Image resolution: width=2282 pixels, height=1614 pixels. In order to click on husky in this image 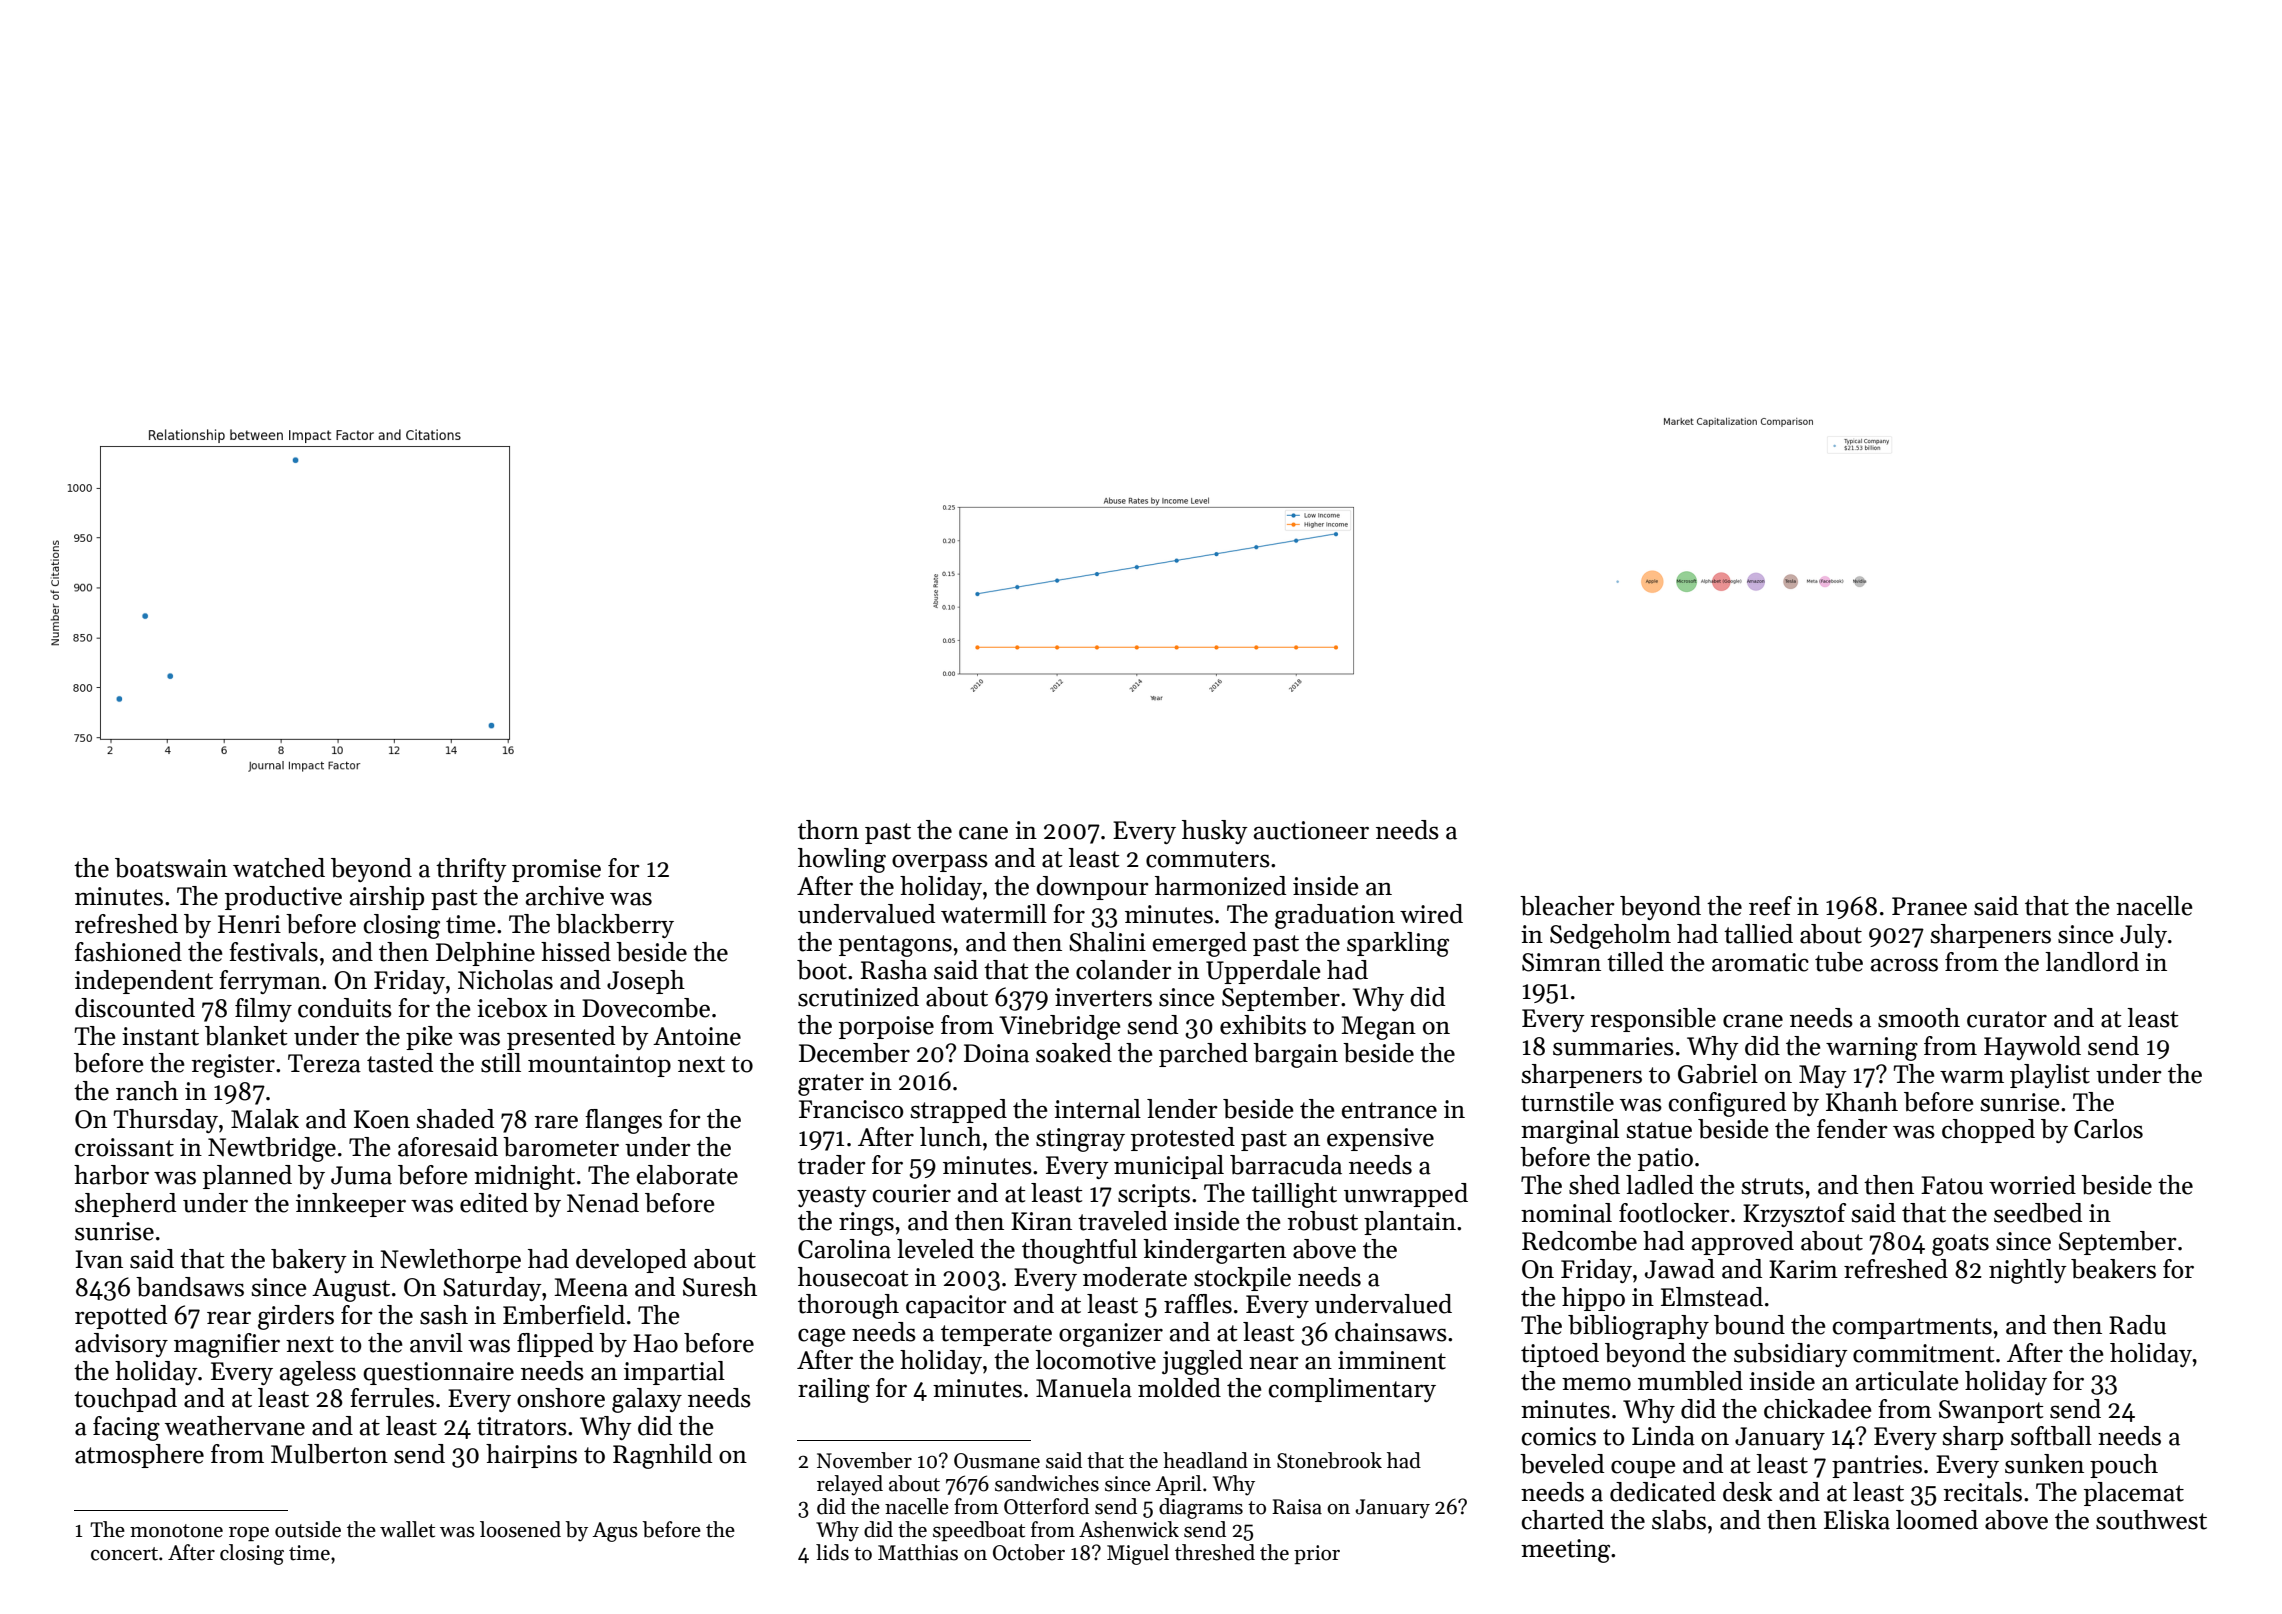, I will do `click(1215, 832)`.
